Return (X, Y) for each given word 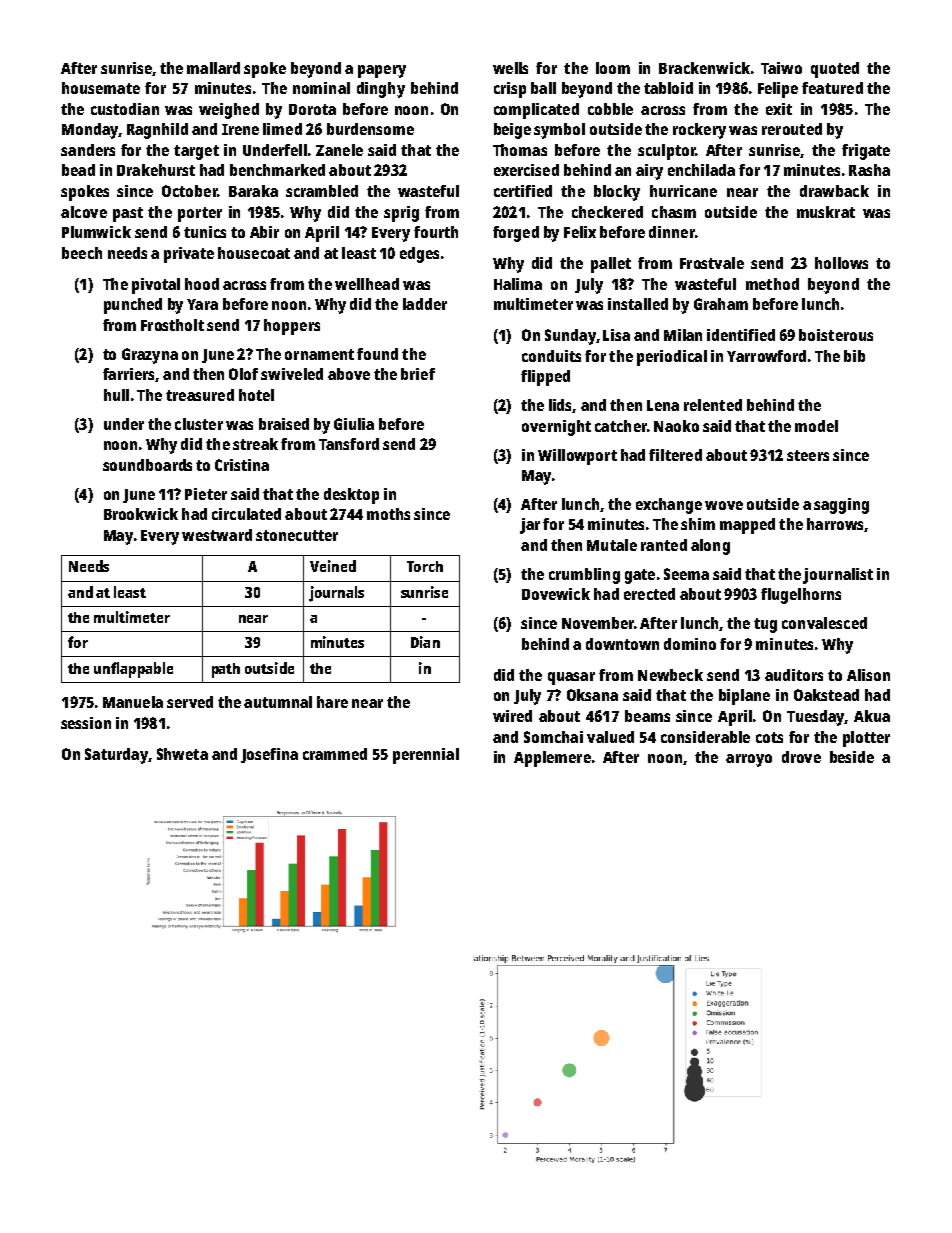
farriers (129, 375)
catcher (621, 426)
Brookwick (141, 514)
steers (808, 455)
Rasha (869, 170)
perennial (426, 756)
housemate (101, 88)
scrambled (322, 191)
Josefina (269, 755)
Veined (333, 566)
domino (690, 644)
